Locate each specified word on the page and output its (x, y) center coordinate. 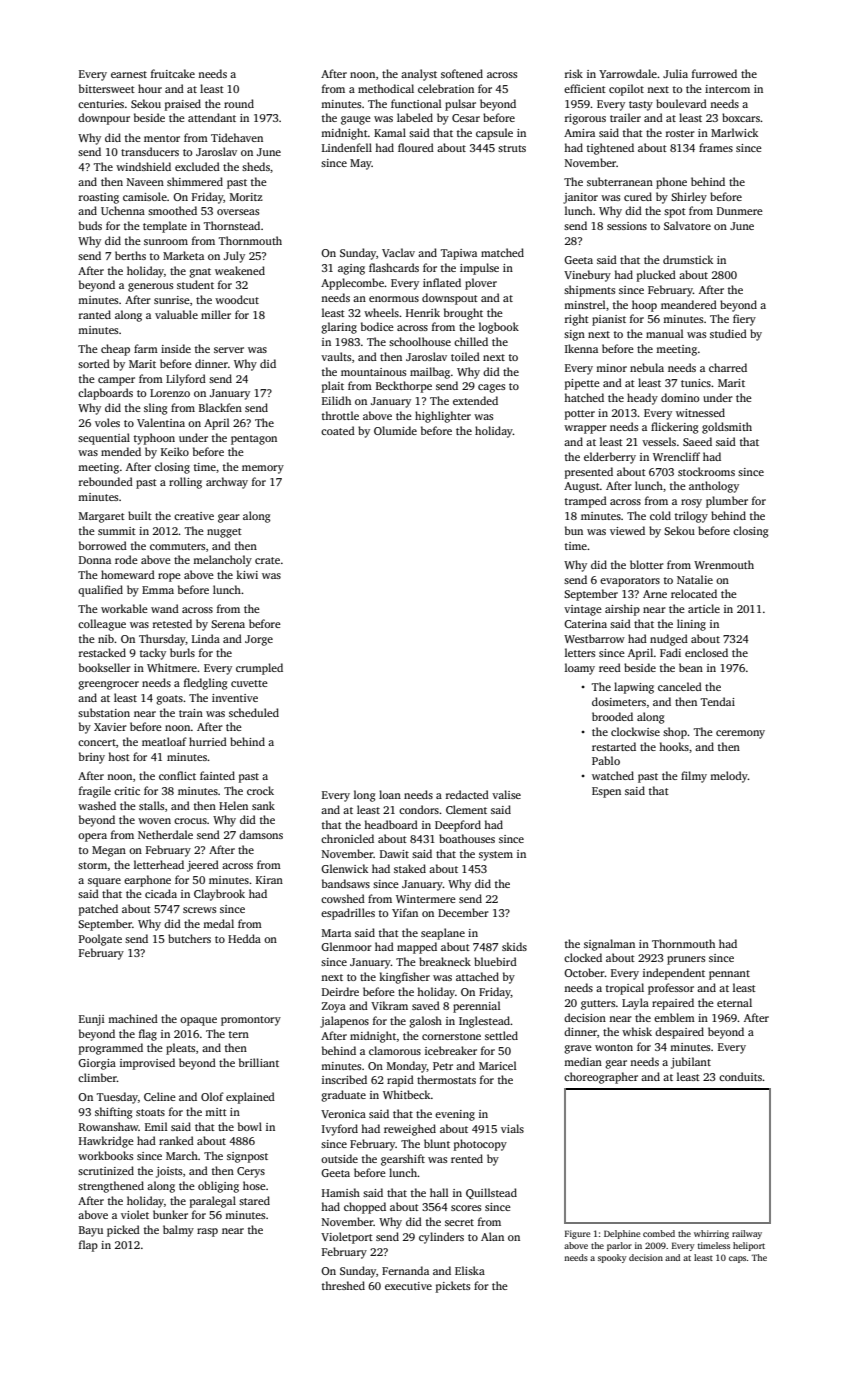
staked (410, 868)
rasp (207, 1232)
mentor (162, 138)
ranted (95, 314)
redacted (467, 794)
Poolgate (100, 940)
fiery (744, 320)
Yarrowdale (628, 73)
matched (502, 252)
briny (92, 758)
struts (512, 148)
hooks (674, 746)
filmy (694, 777)
